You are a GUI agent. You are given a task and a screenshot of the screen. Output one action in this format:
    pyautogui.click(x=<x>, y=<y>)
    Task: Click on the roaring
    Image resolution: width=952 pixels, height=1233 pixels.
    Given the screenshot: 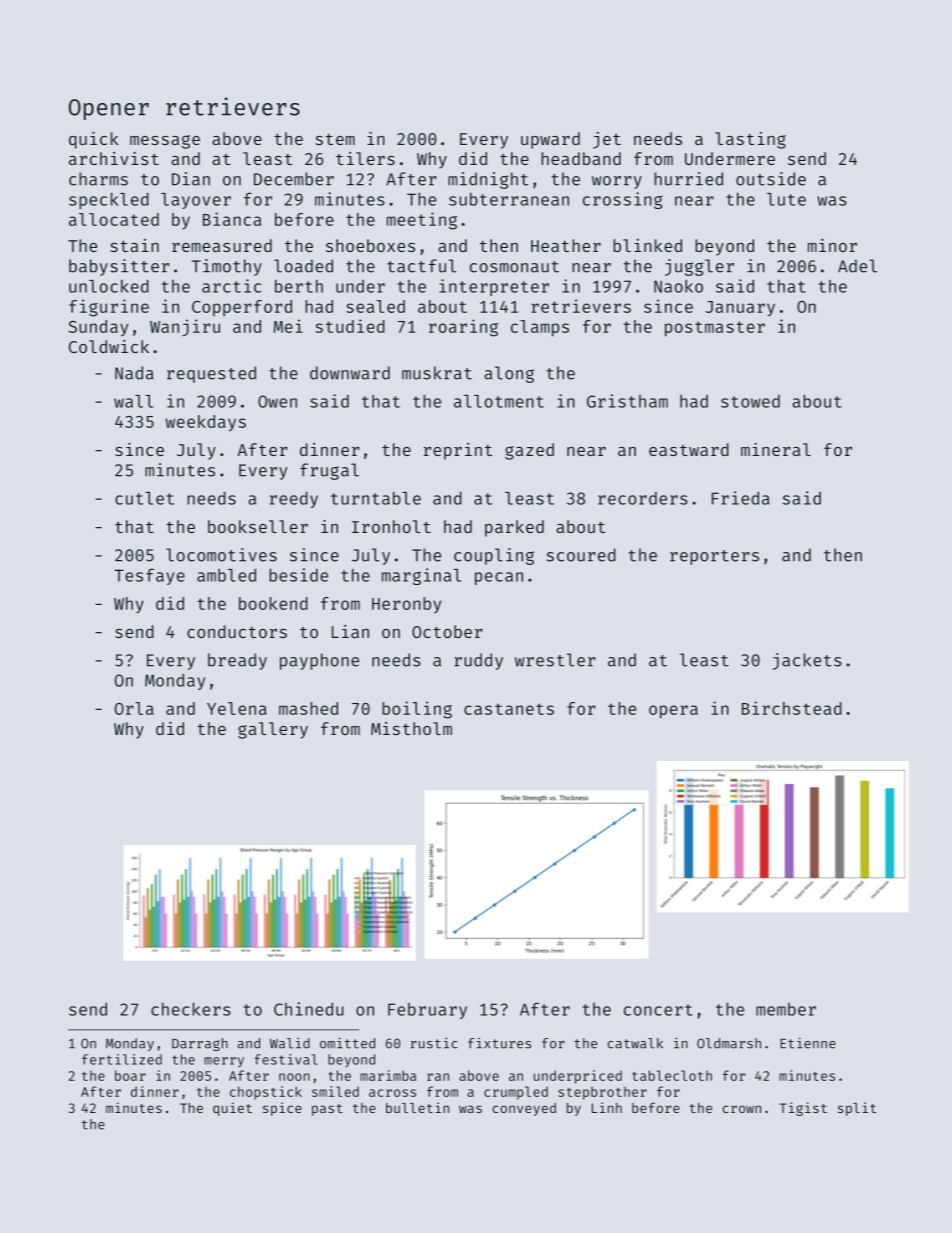 What is the action you would take?
    pyautogui.click(x=463, y=328)
